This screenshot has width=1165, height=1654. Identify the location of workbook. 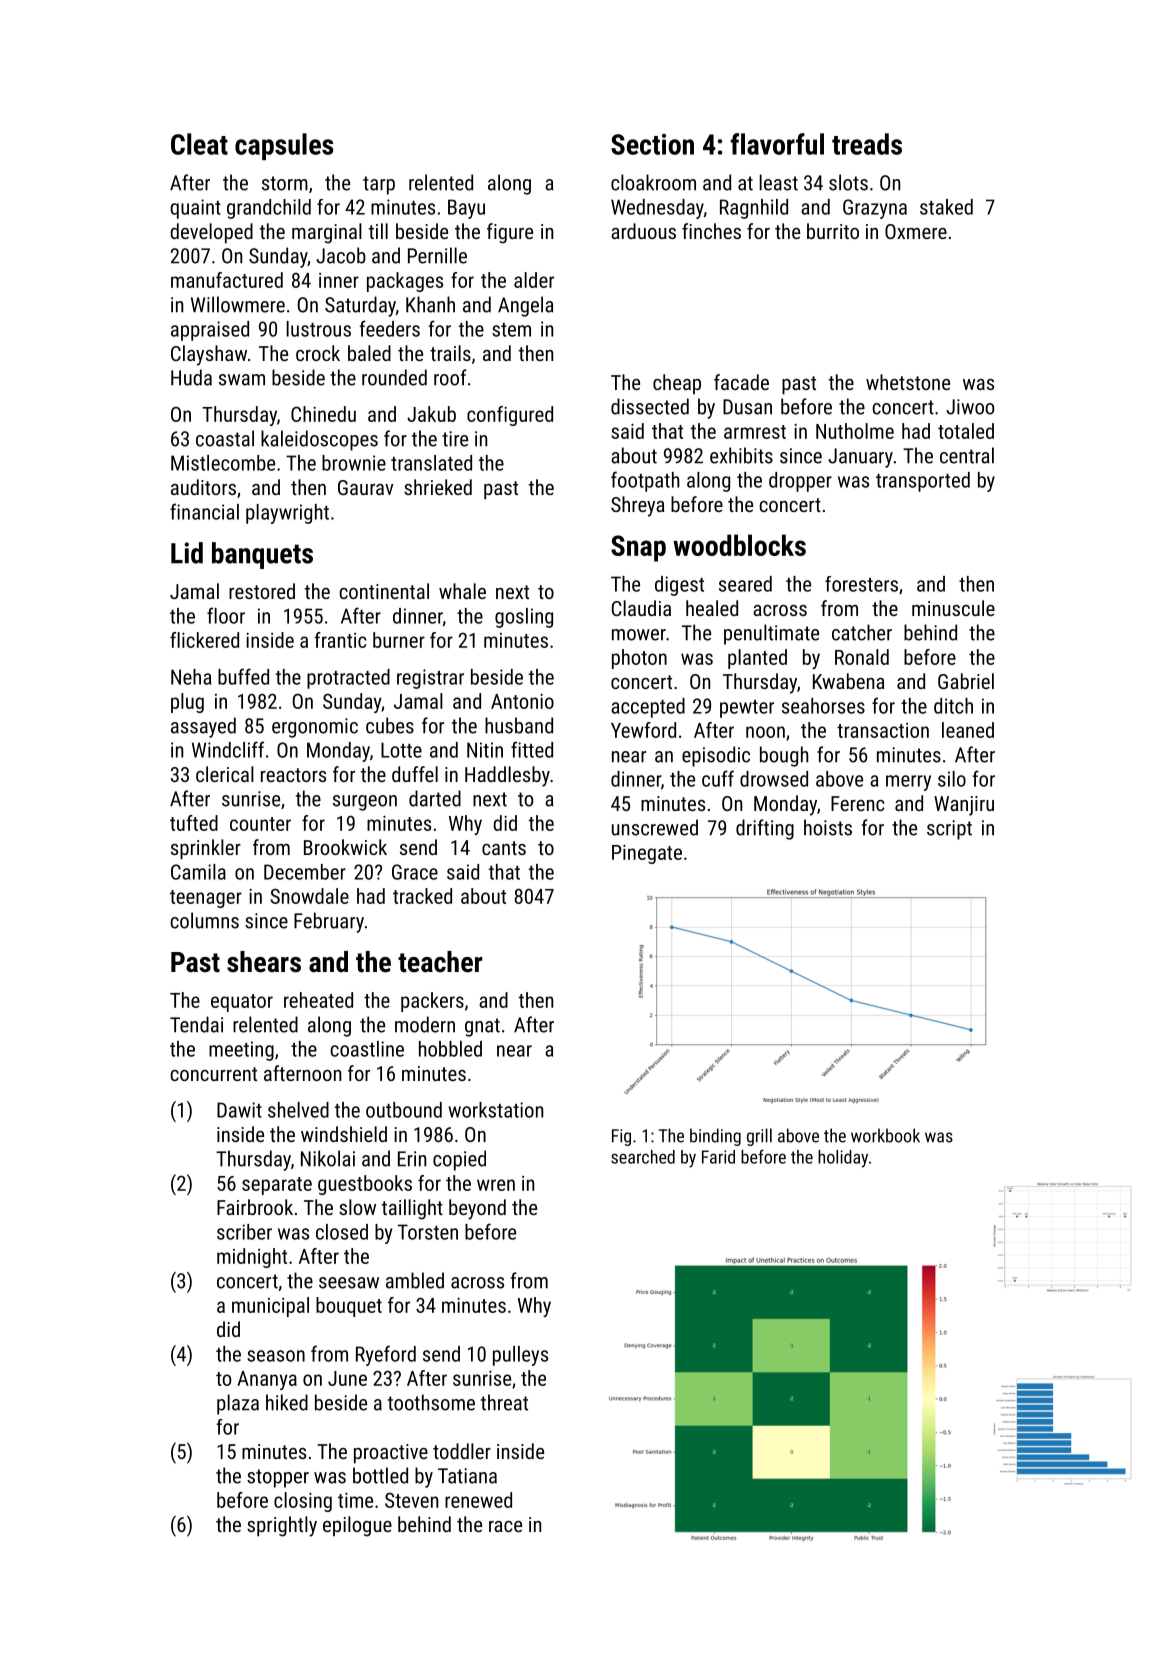
(885, 1135).
